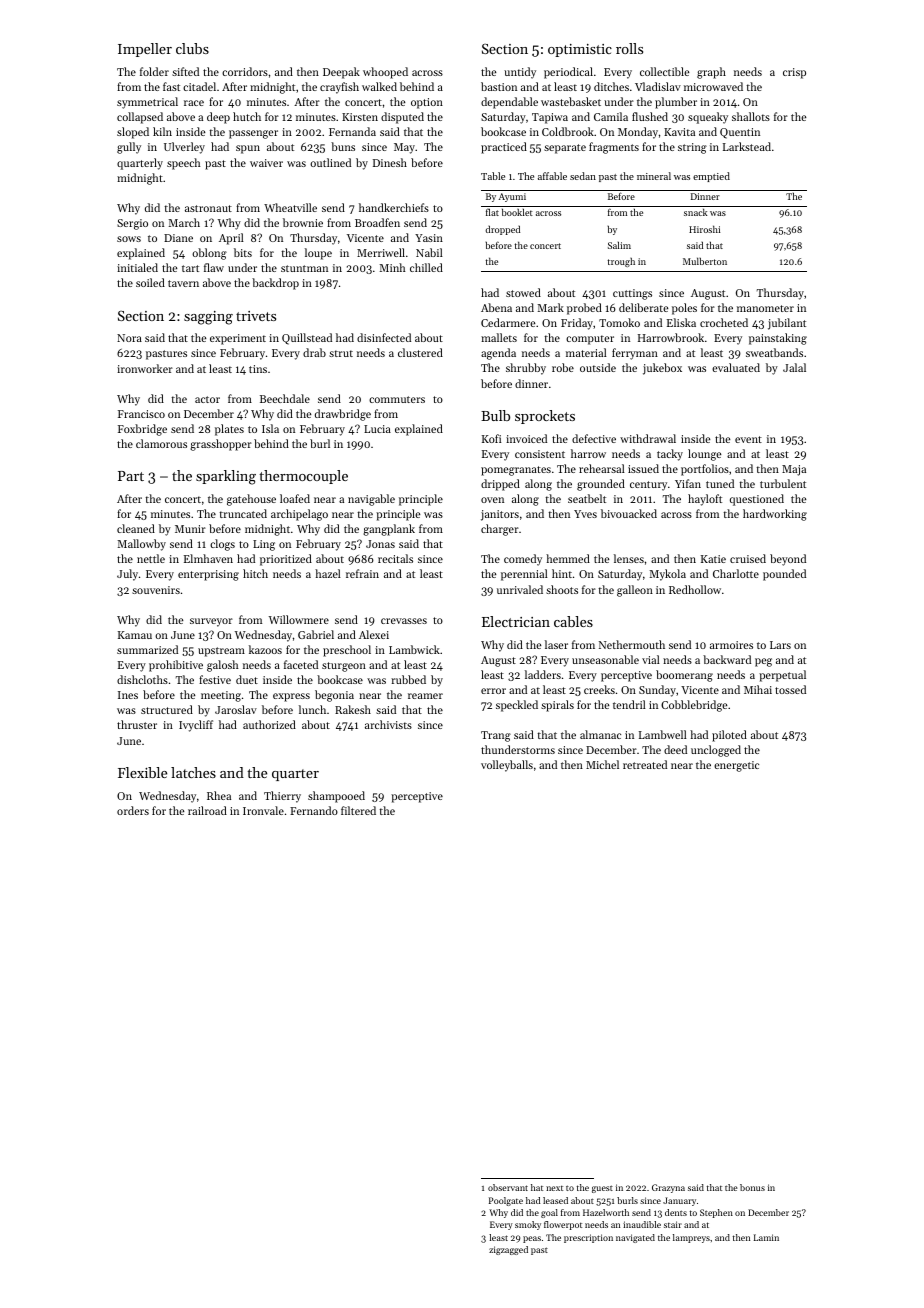 This page has width=924, height=1308. What do you see at coordinates (508, 1250) in the page?
I see `zigzagged` at bounding box center [508, 1250].
